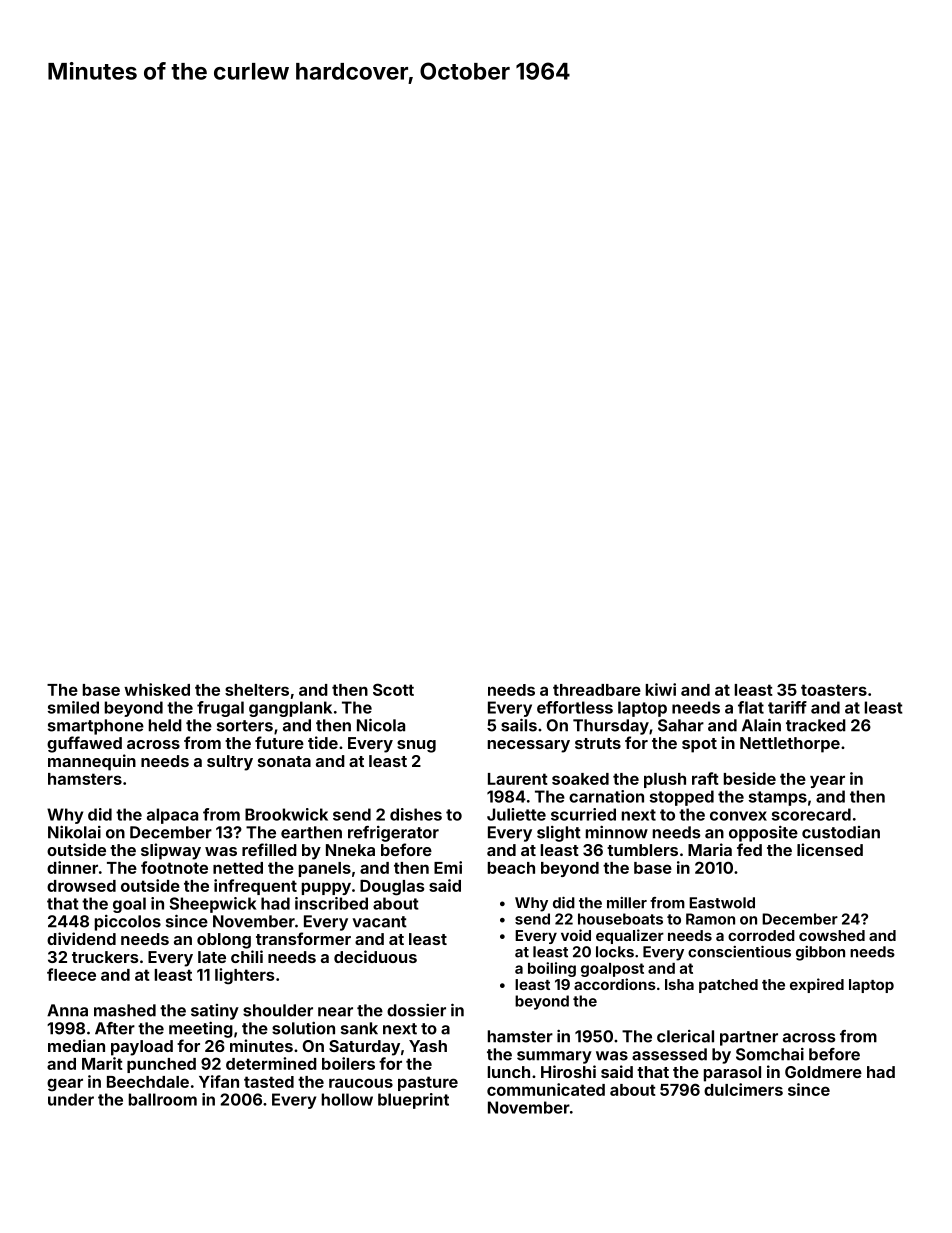 The image size is (952, 1233). Describe the element at coordinates (832, 935) in the screenshot. I see `cowshed` at that location.
